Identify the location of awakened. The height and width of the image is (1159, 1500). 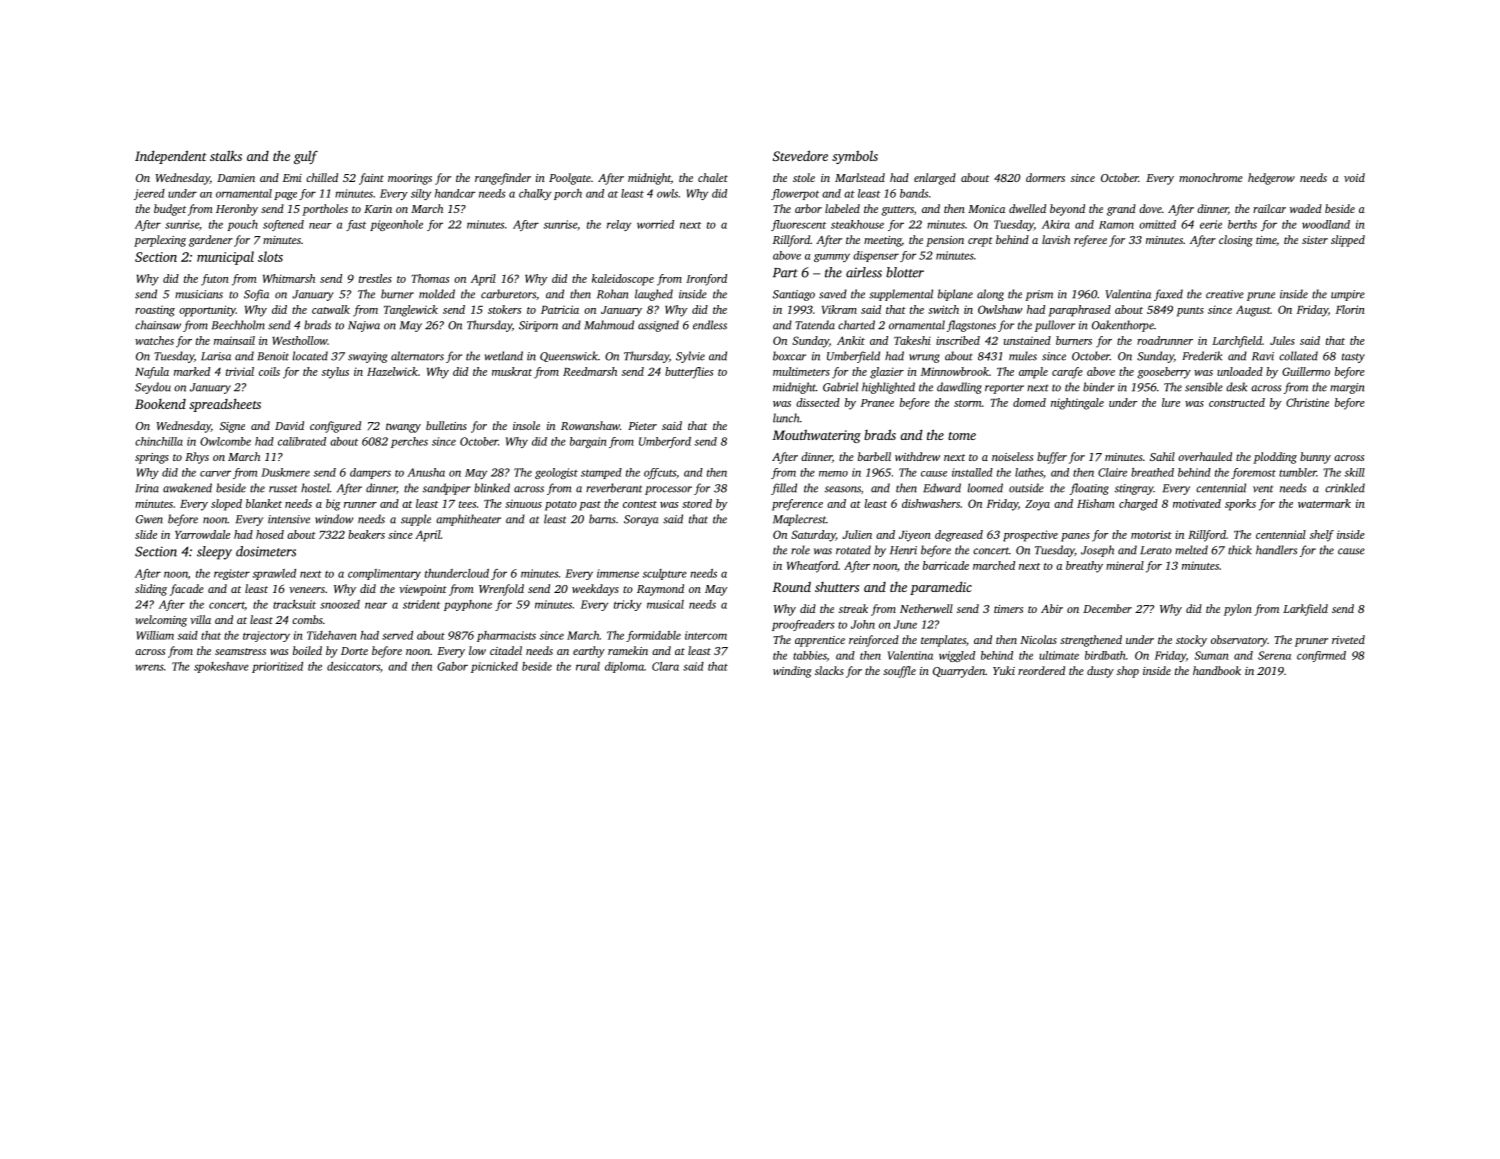
(187, 488).
